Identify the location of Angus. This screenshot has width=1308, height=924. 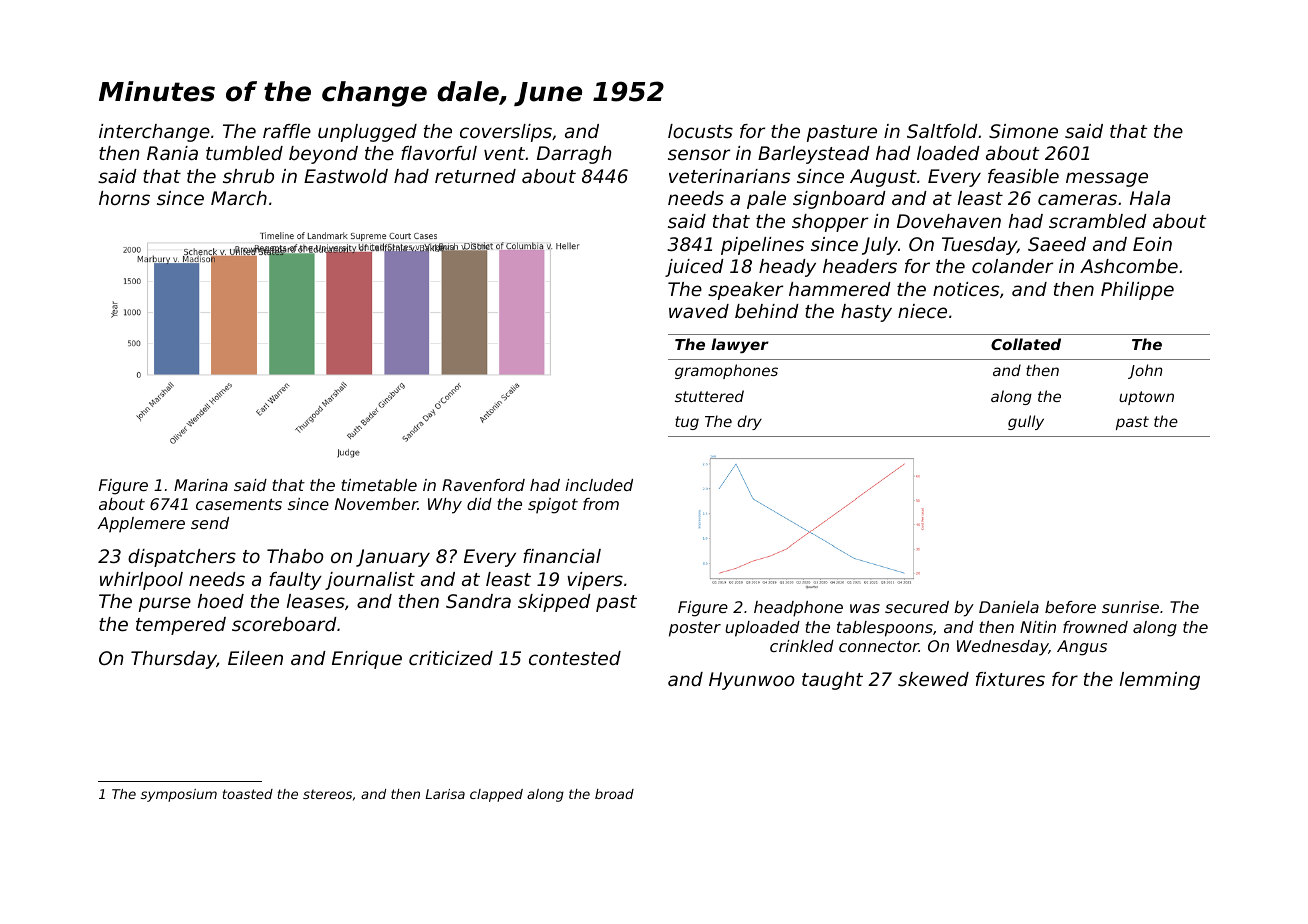
(1082, 648).
